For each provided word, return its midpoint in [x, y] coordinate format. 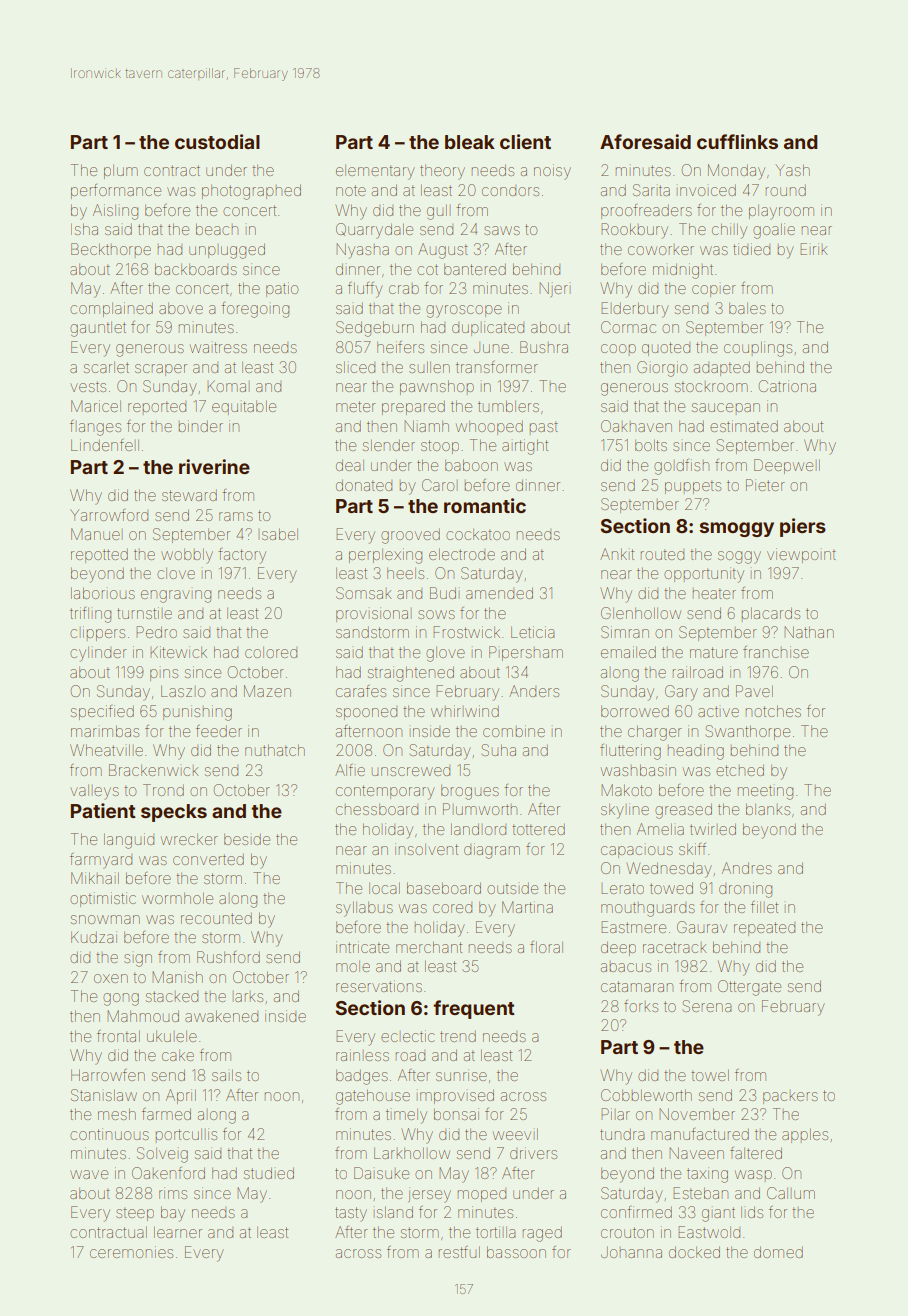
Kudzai [94, 937]
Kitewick [178, 652]
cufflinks [737, 141]
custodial [217, 141]
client [525, 141]
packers [790, 1098]
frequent [474, 1009]
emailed [628, 652]
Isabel [280, 534]
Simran [625, 632]
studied [269, 1173]
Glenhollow [641, 613]
